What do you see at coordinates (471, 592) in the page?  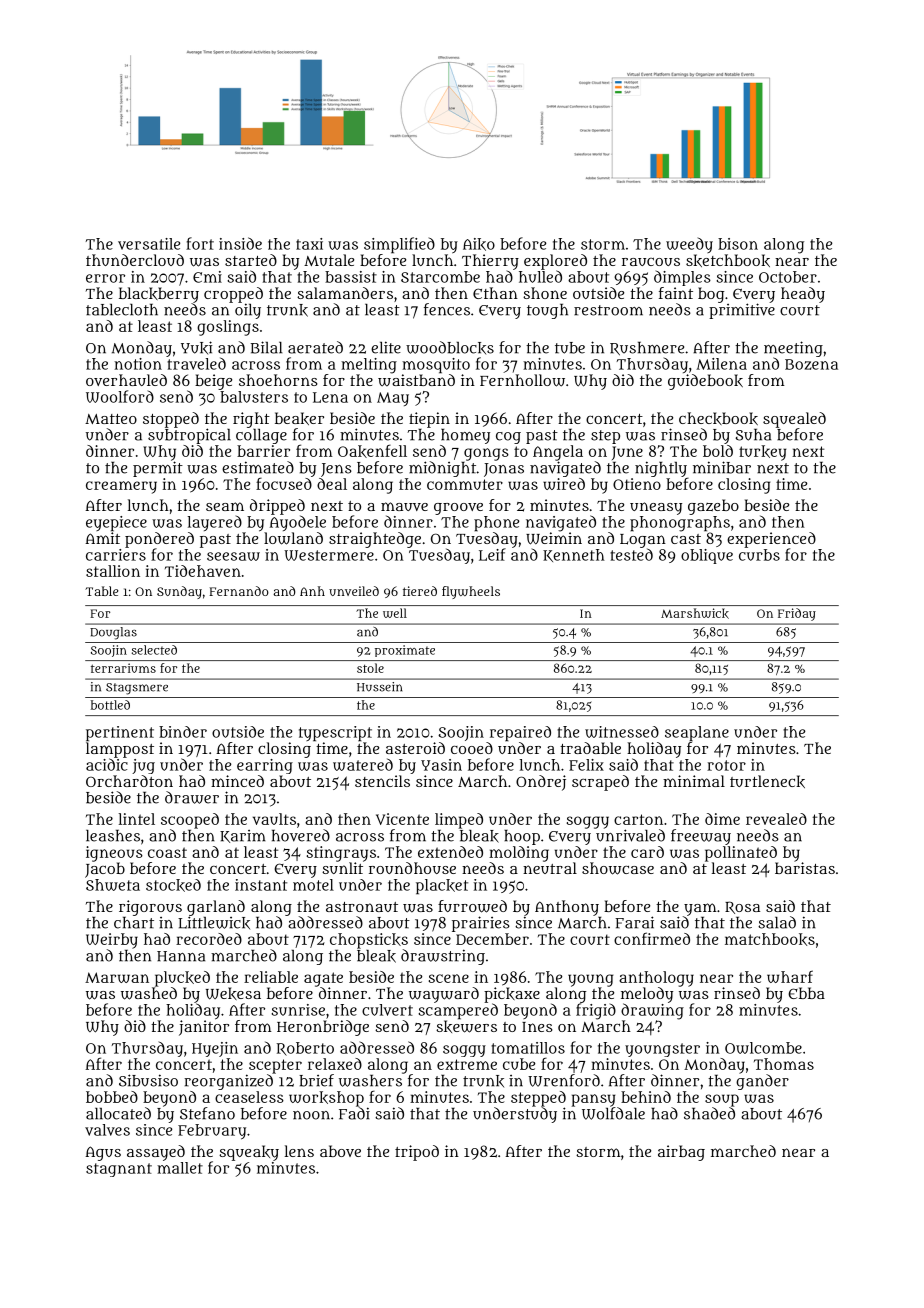 I see `flywheels` at bounding box center [471, 592].
